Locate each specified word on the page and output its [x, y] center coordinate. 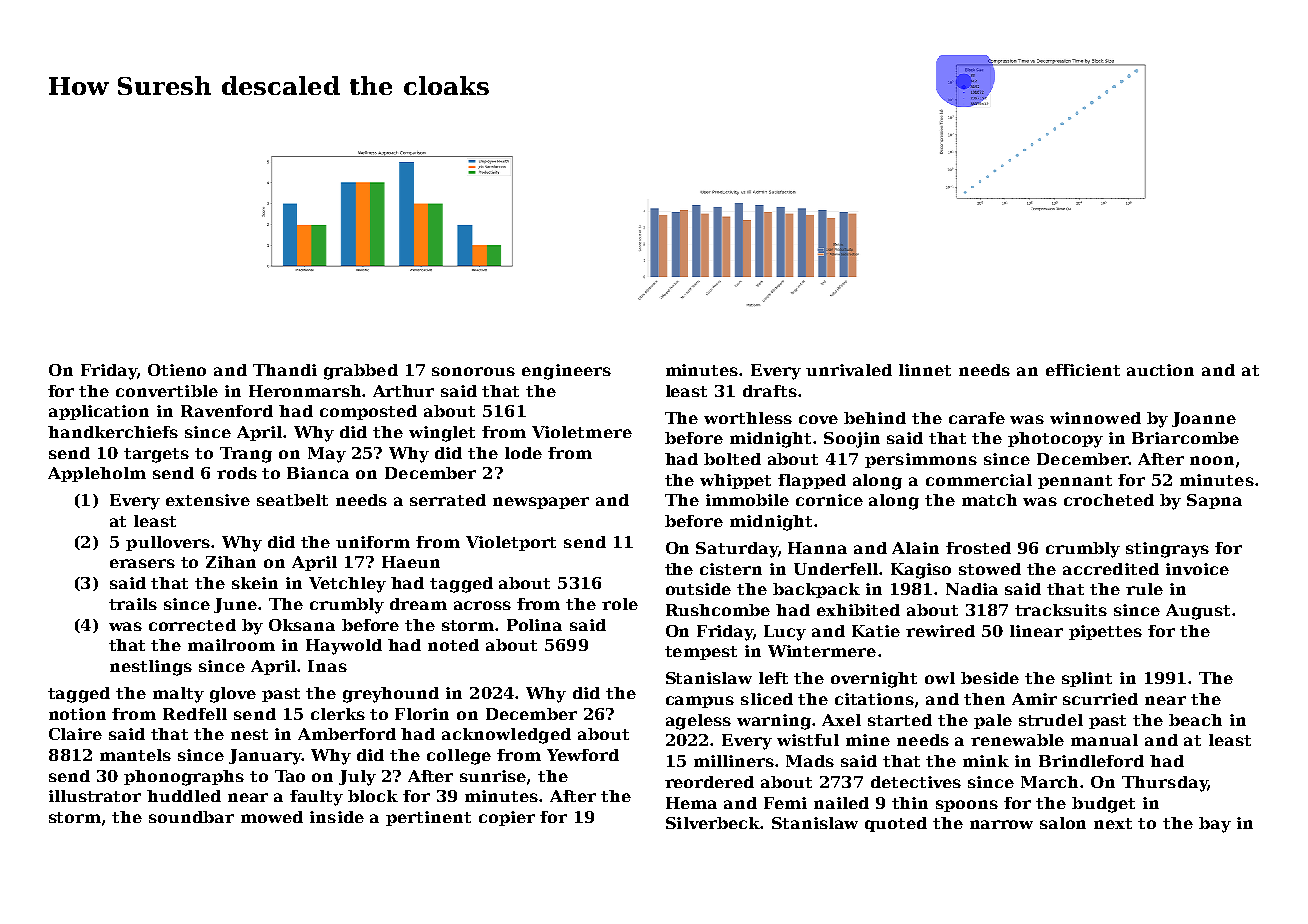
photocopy [1055, 440]
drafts [770, 391]
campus [700, 702]
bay [1215, 825]
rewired [940, 631]
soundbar [191, 817]
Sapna [1214, 501]
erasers [142, 563]
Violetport [511, 543]
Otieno [177, 370]
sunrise [493, 776]
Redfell [195, 714]
